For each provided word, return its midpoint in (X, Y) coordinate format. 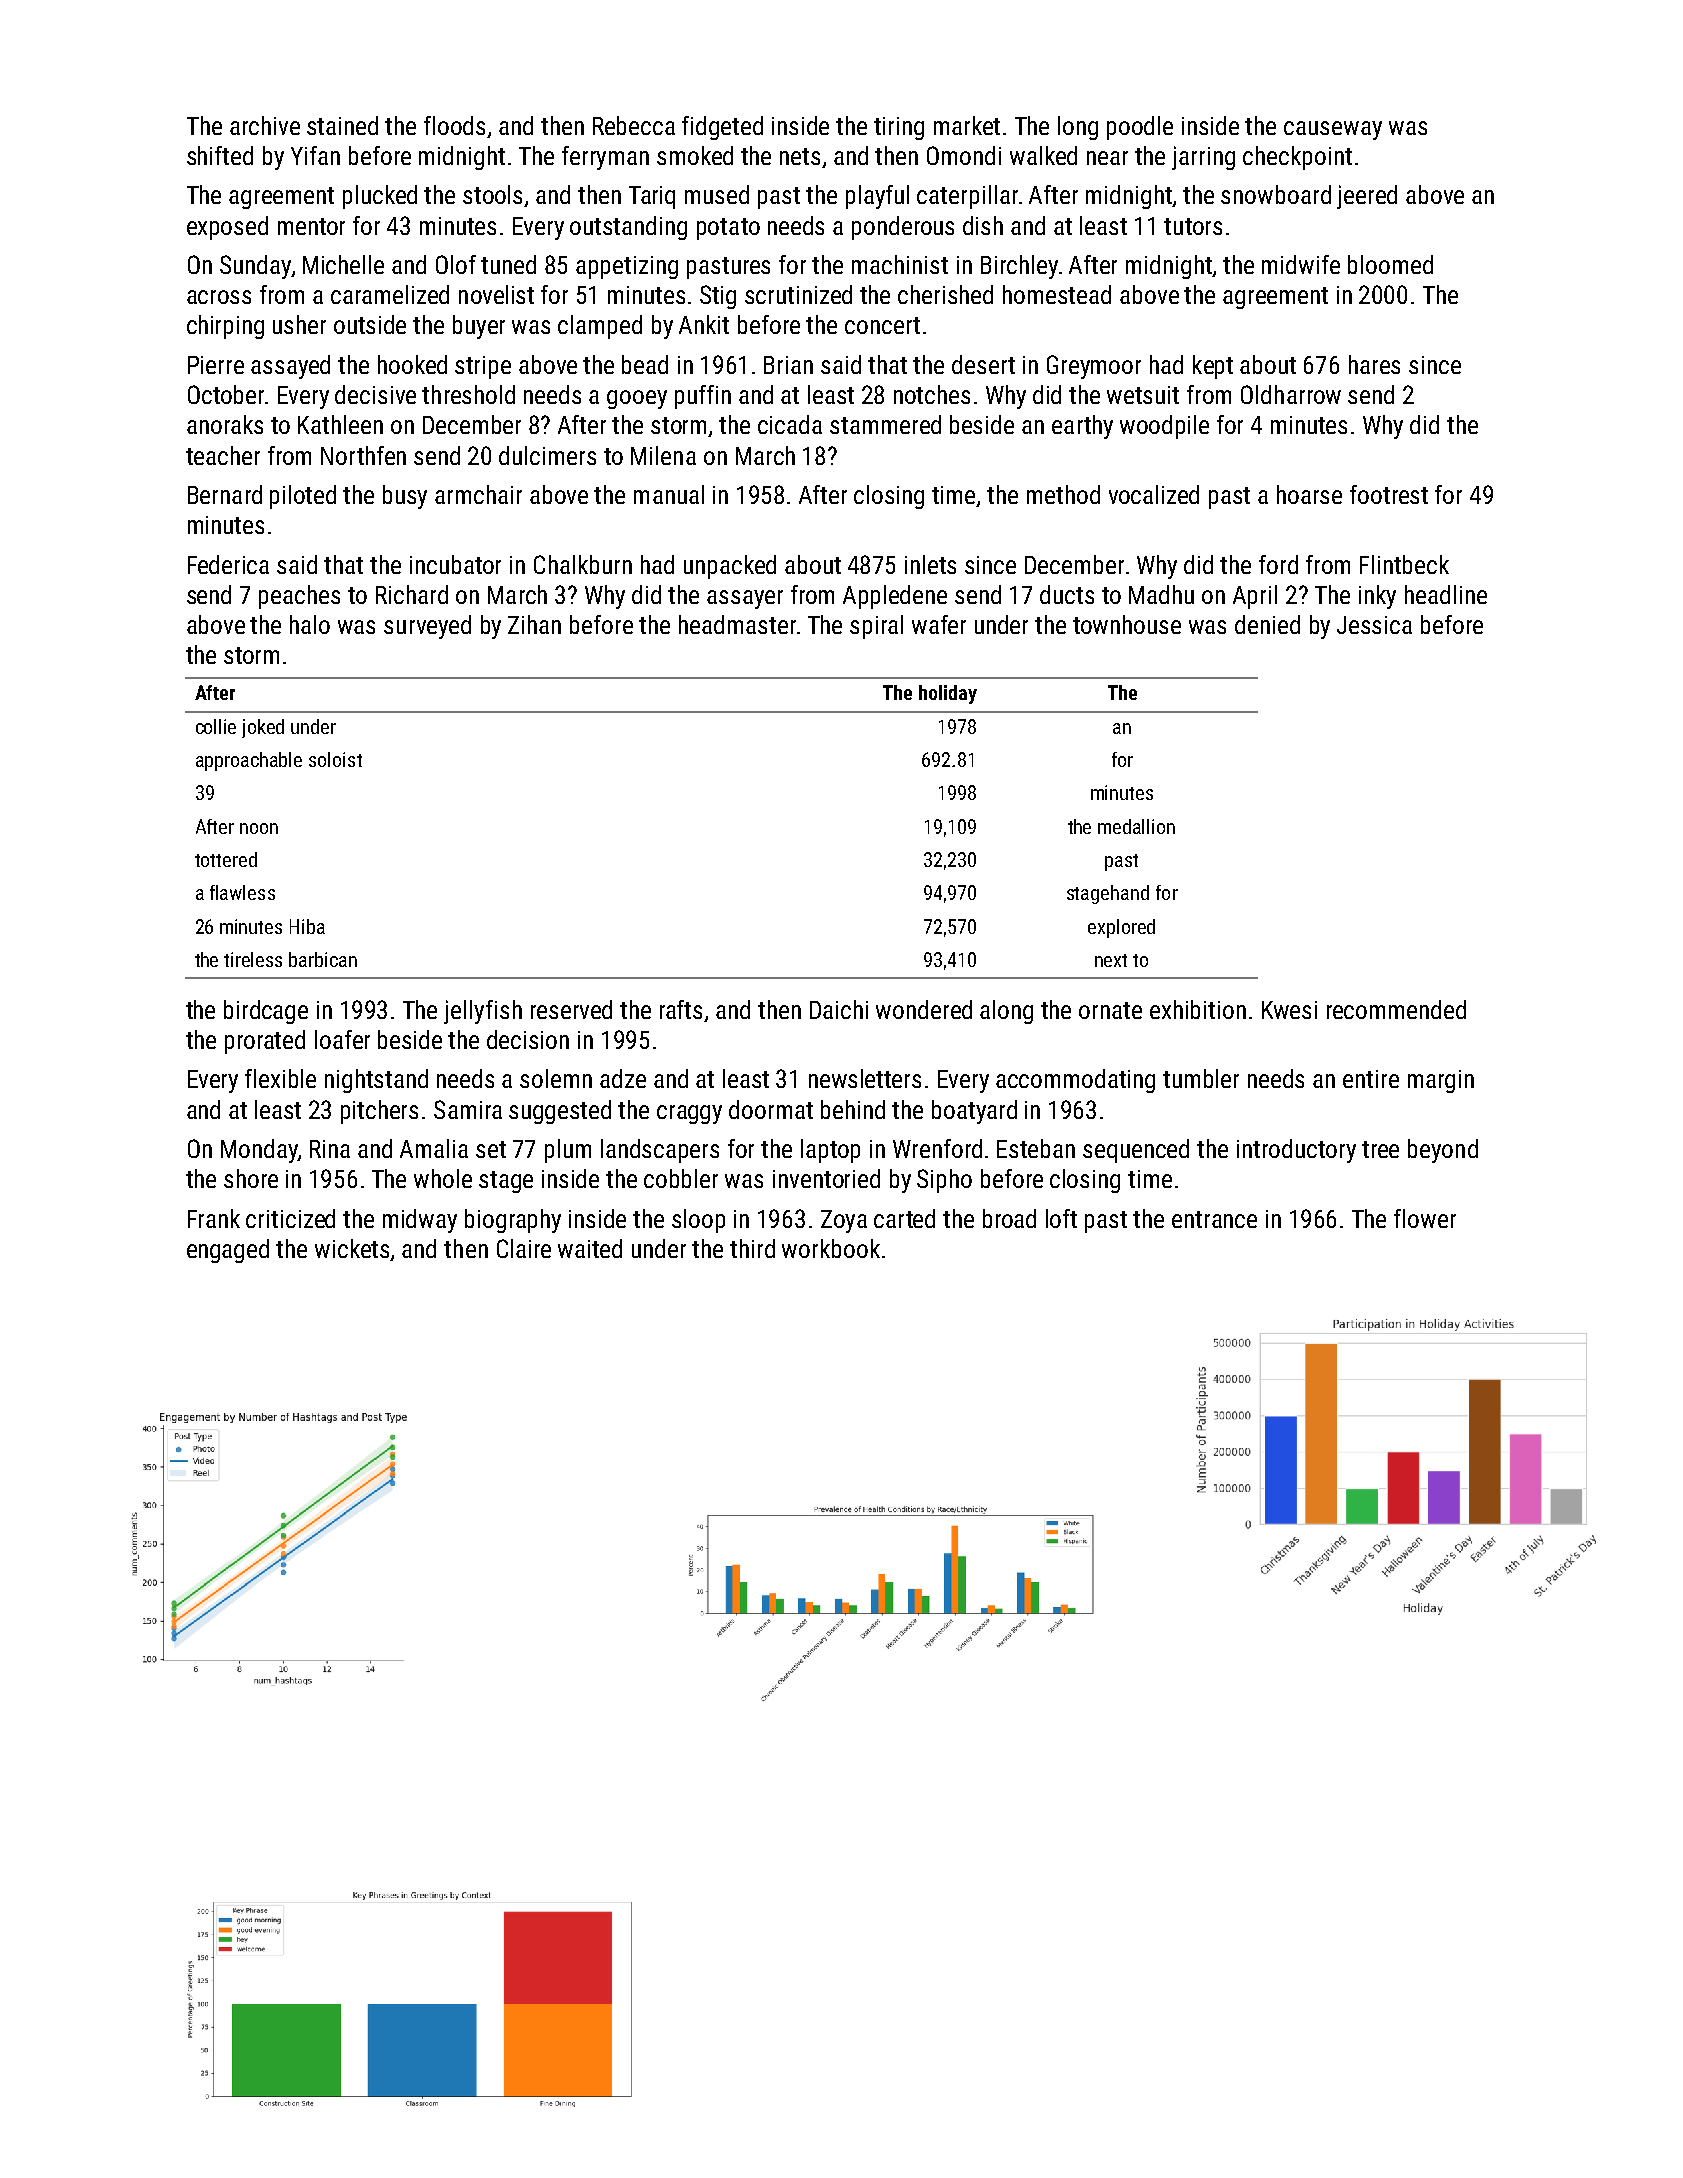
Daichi (839, 1009)
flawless (242, 892)
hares (1374, 364)
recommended (1396, 1009)
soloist (335, 759)
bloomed (1390, 264)
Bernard (225, 494)
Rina (330, 1149)
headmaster (737, 624)
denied (1267, 624)
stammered (885, 424)
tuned (508, 264)
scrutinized (798, 294)
